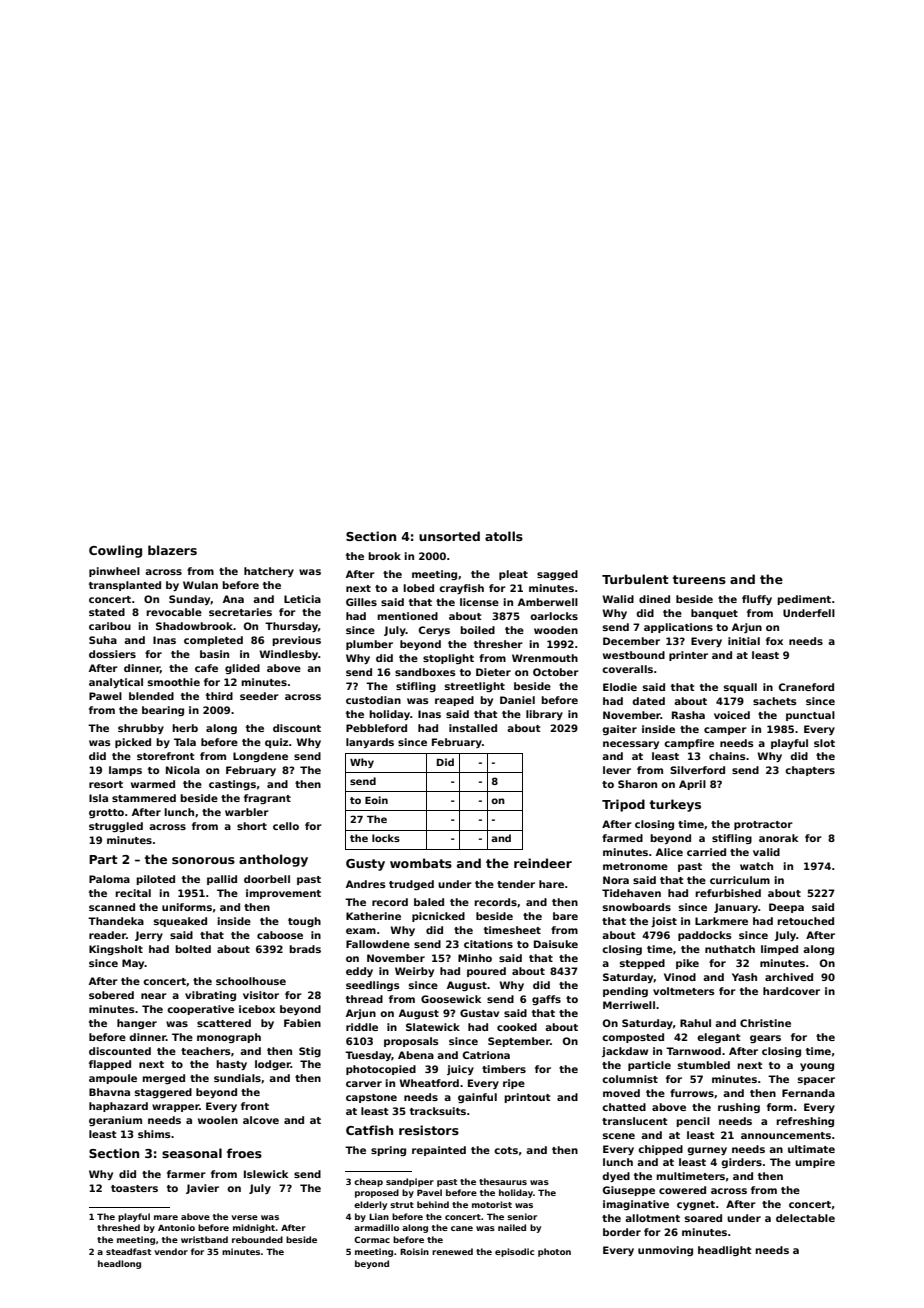 The image size is (924, 1308). Describe the element at coordinates (449, 536) in the screenshot. I see `unsorted` at that location.
